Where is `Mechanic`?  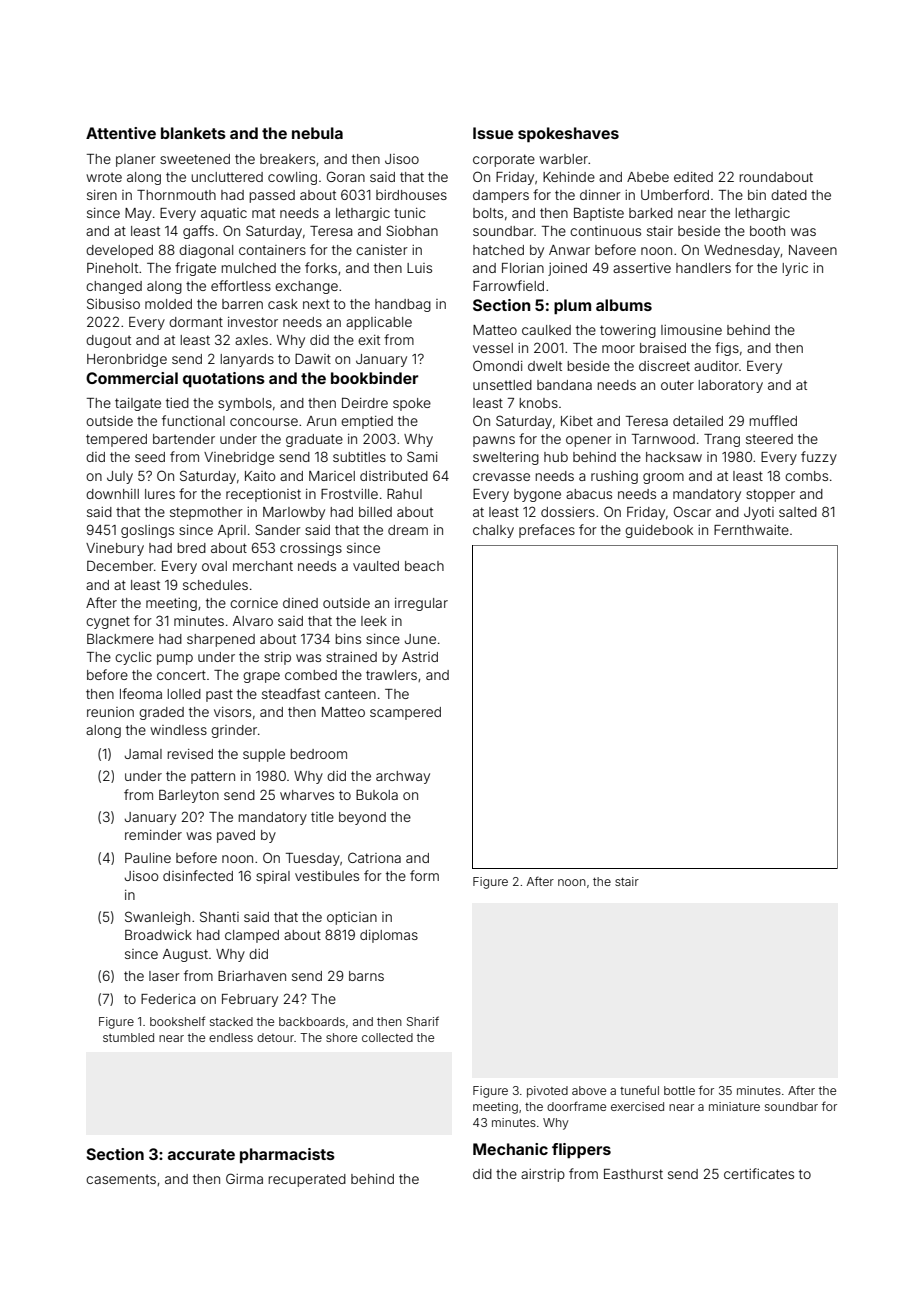 Mechanic is located at coordinates (510, 1149).
